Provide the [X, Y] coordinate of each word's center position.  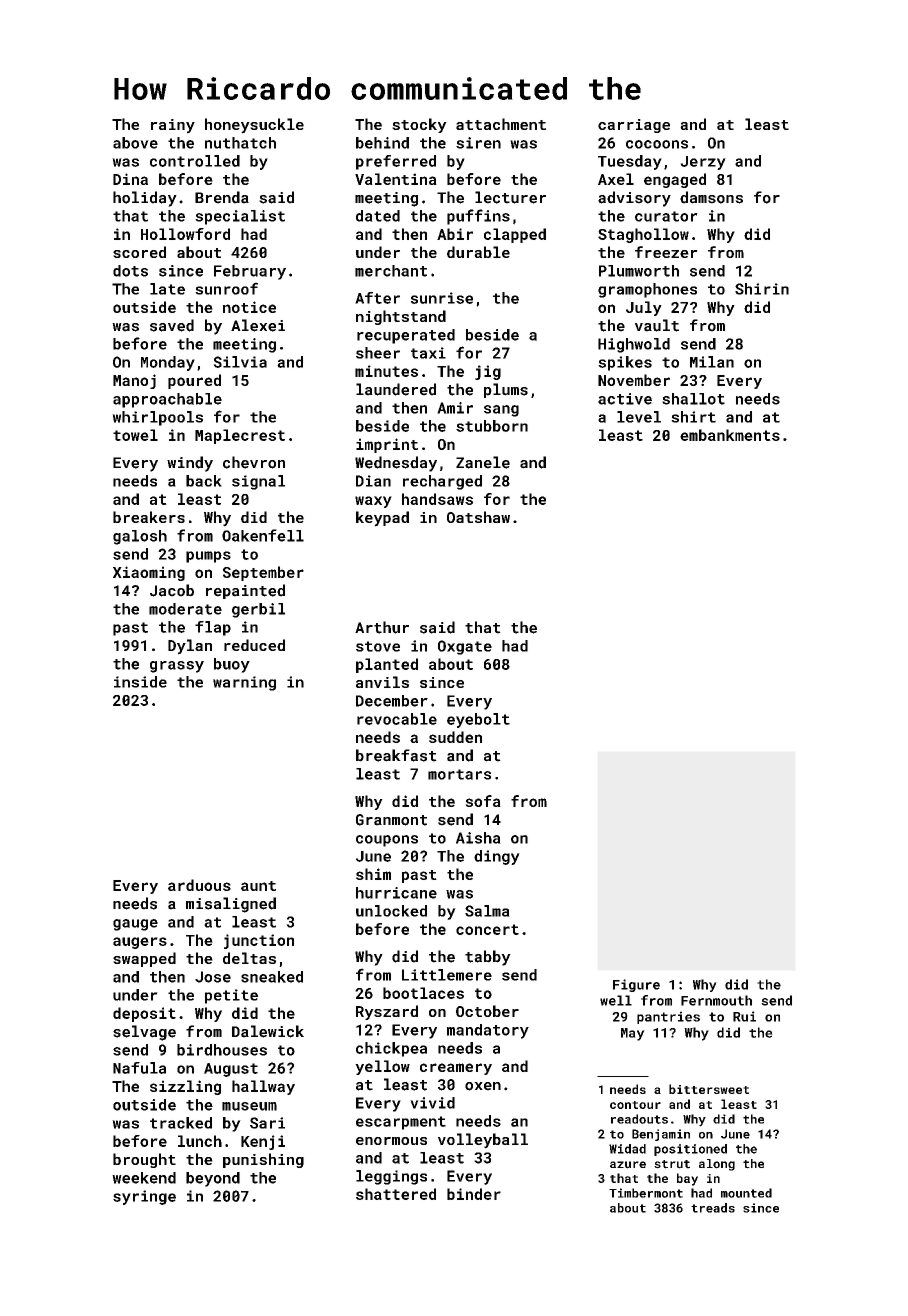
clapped [515, 235]
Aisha [478, 838]
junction [259, 941]
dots [130, 271]
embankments [730, 435]
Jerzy [703, 163]
